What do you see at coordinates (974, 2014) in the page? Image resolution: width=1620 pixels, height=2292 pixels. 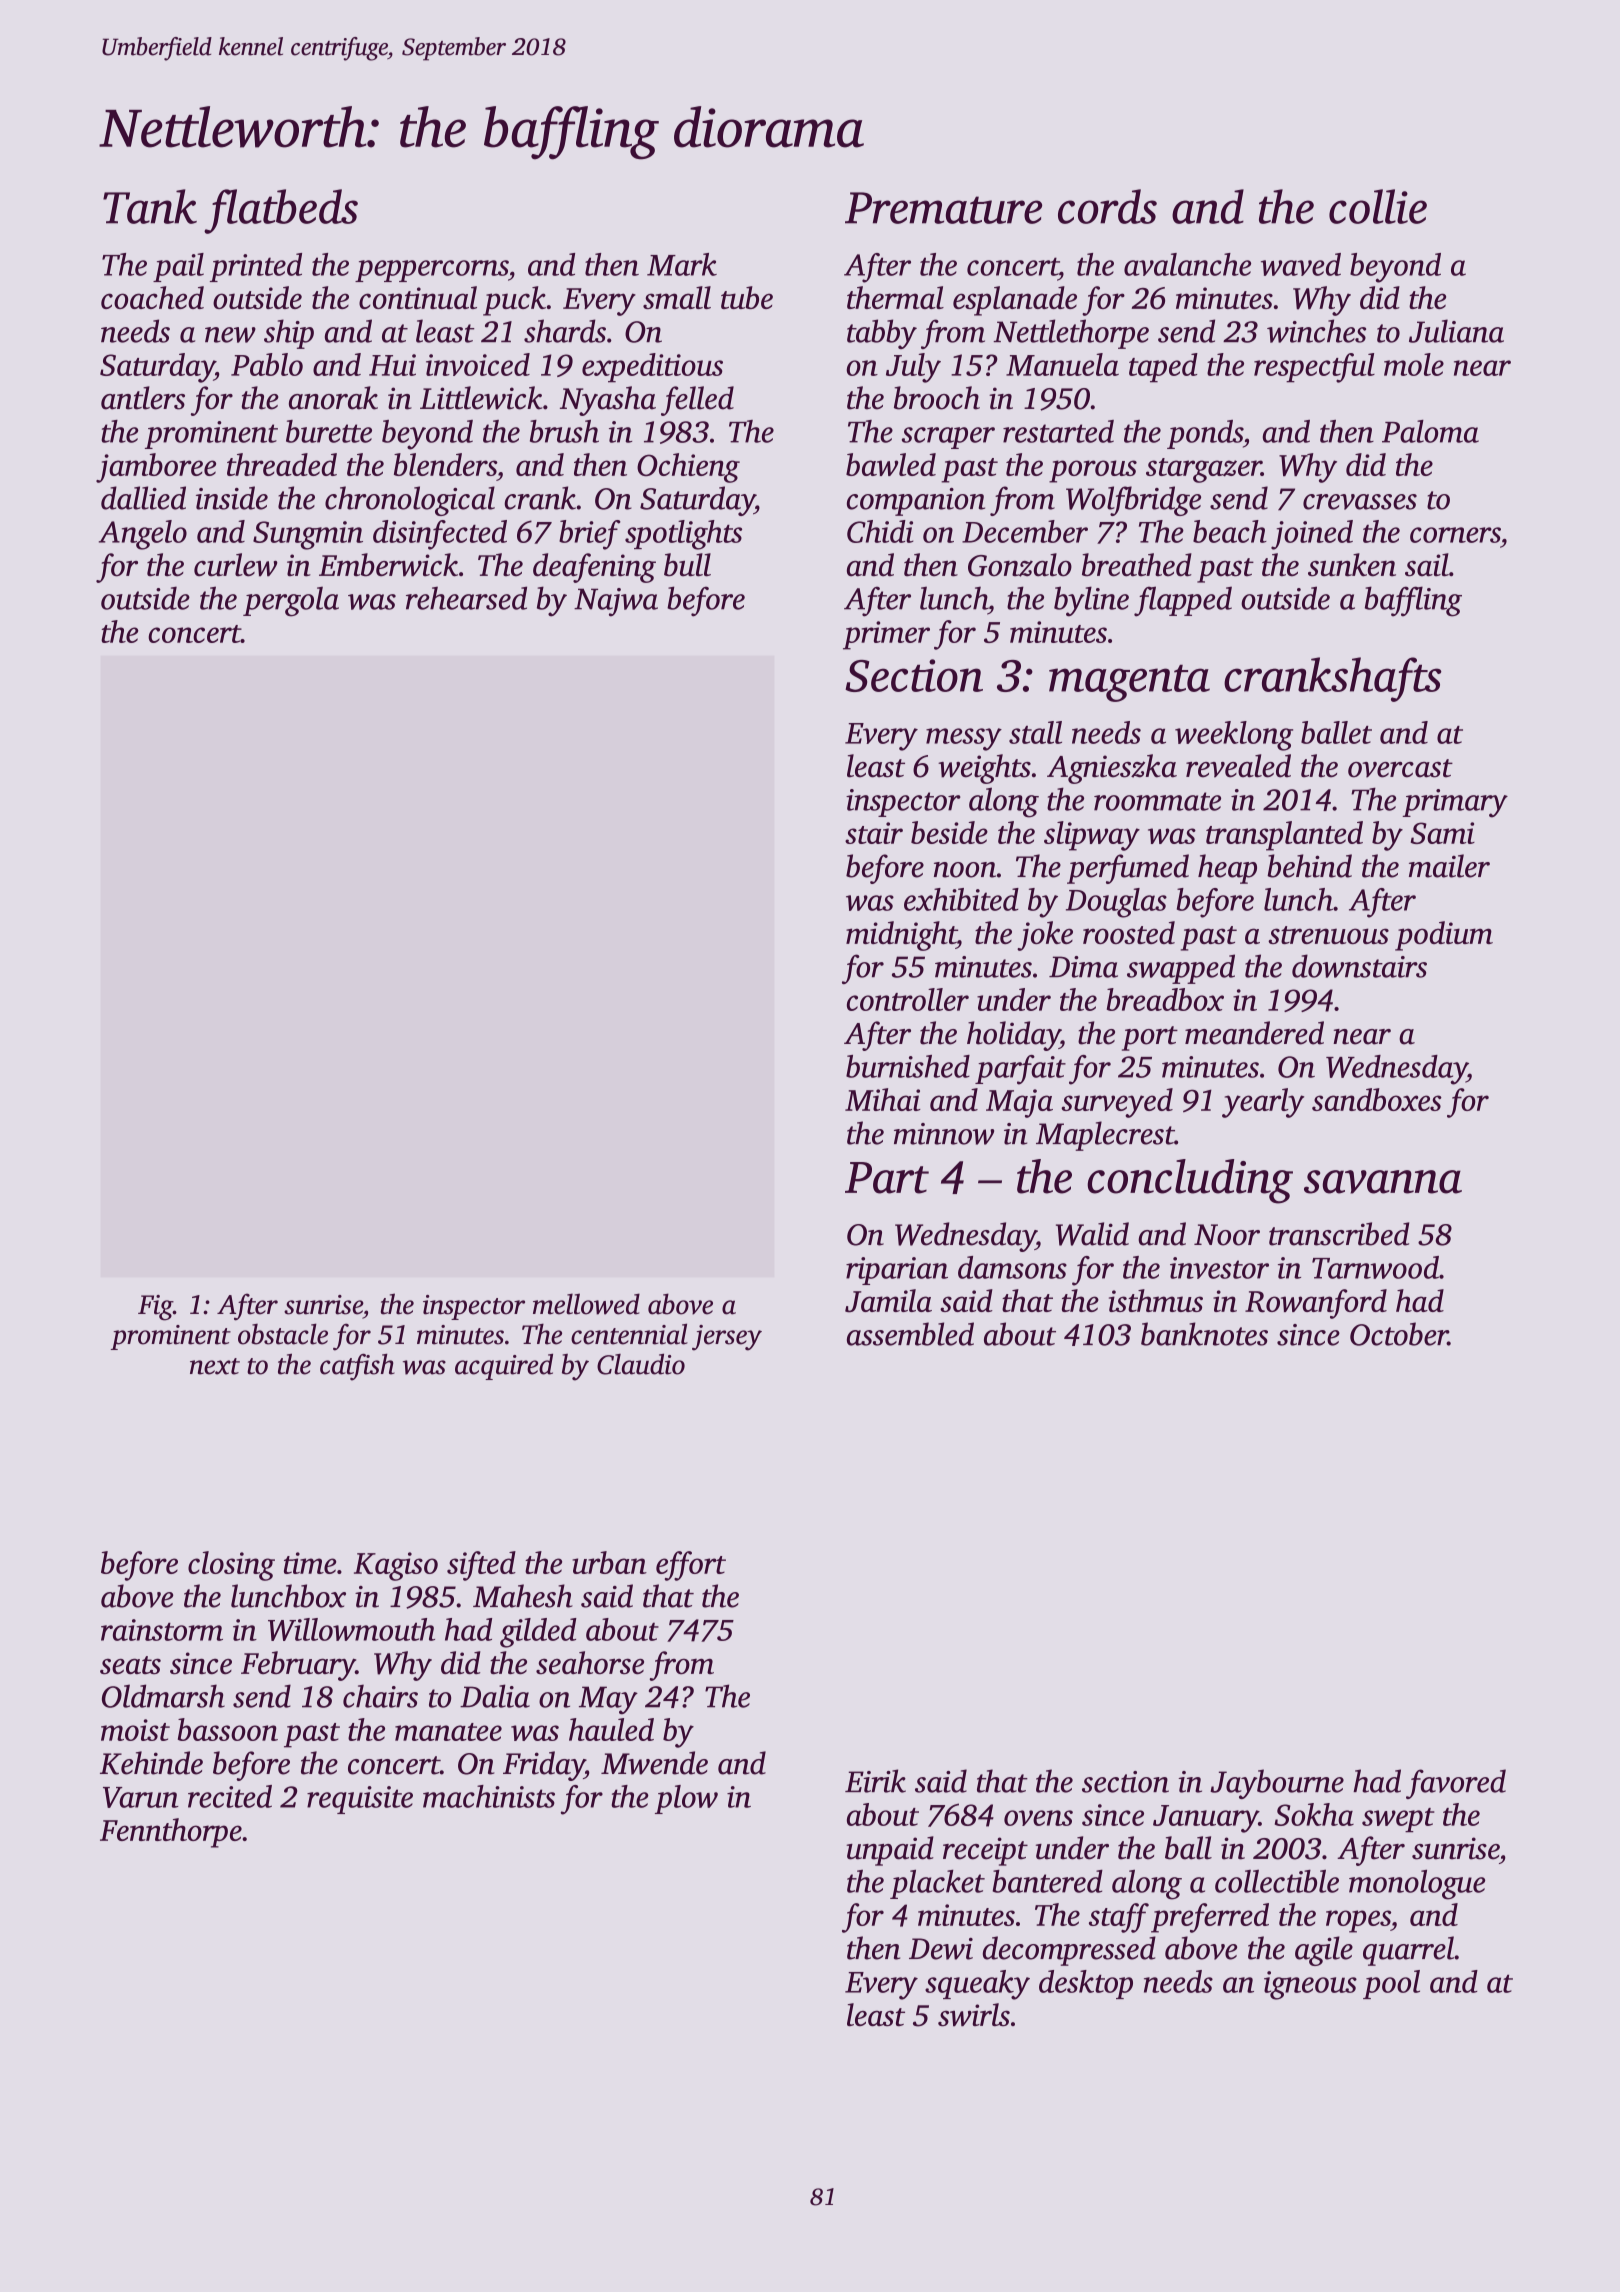 I see `swirls` at bounding box center [974, 2014].
